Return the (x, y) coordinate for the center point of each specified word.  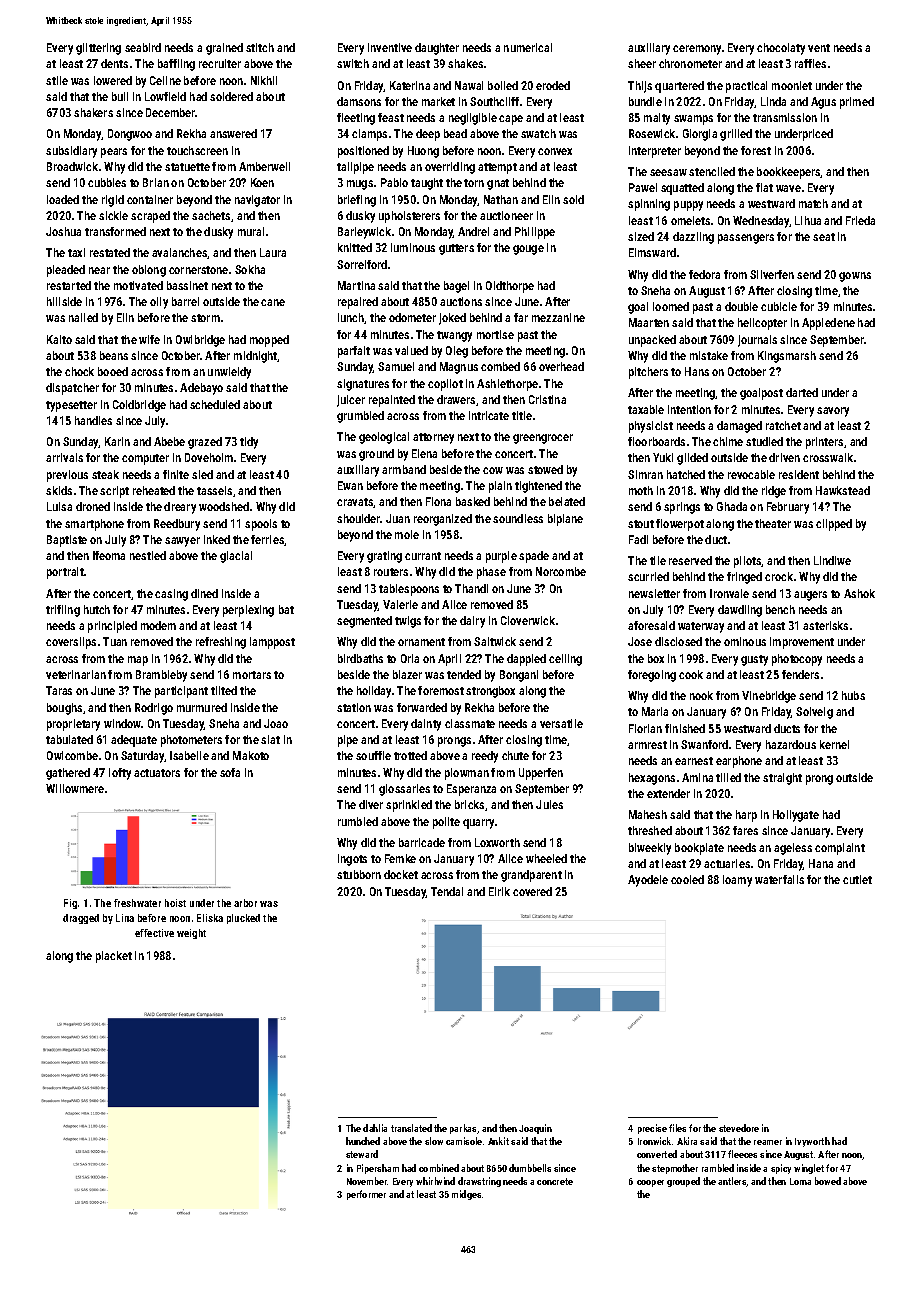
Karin (117, 441)
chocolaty (781, 49)
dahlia (375, 1128)
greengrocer (543, 439)
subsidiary (71, 152)
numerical (528, 47)
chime (728, 441)
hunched (363, 1141)
